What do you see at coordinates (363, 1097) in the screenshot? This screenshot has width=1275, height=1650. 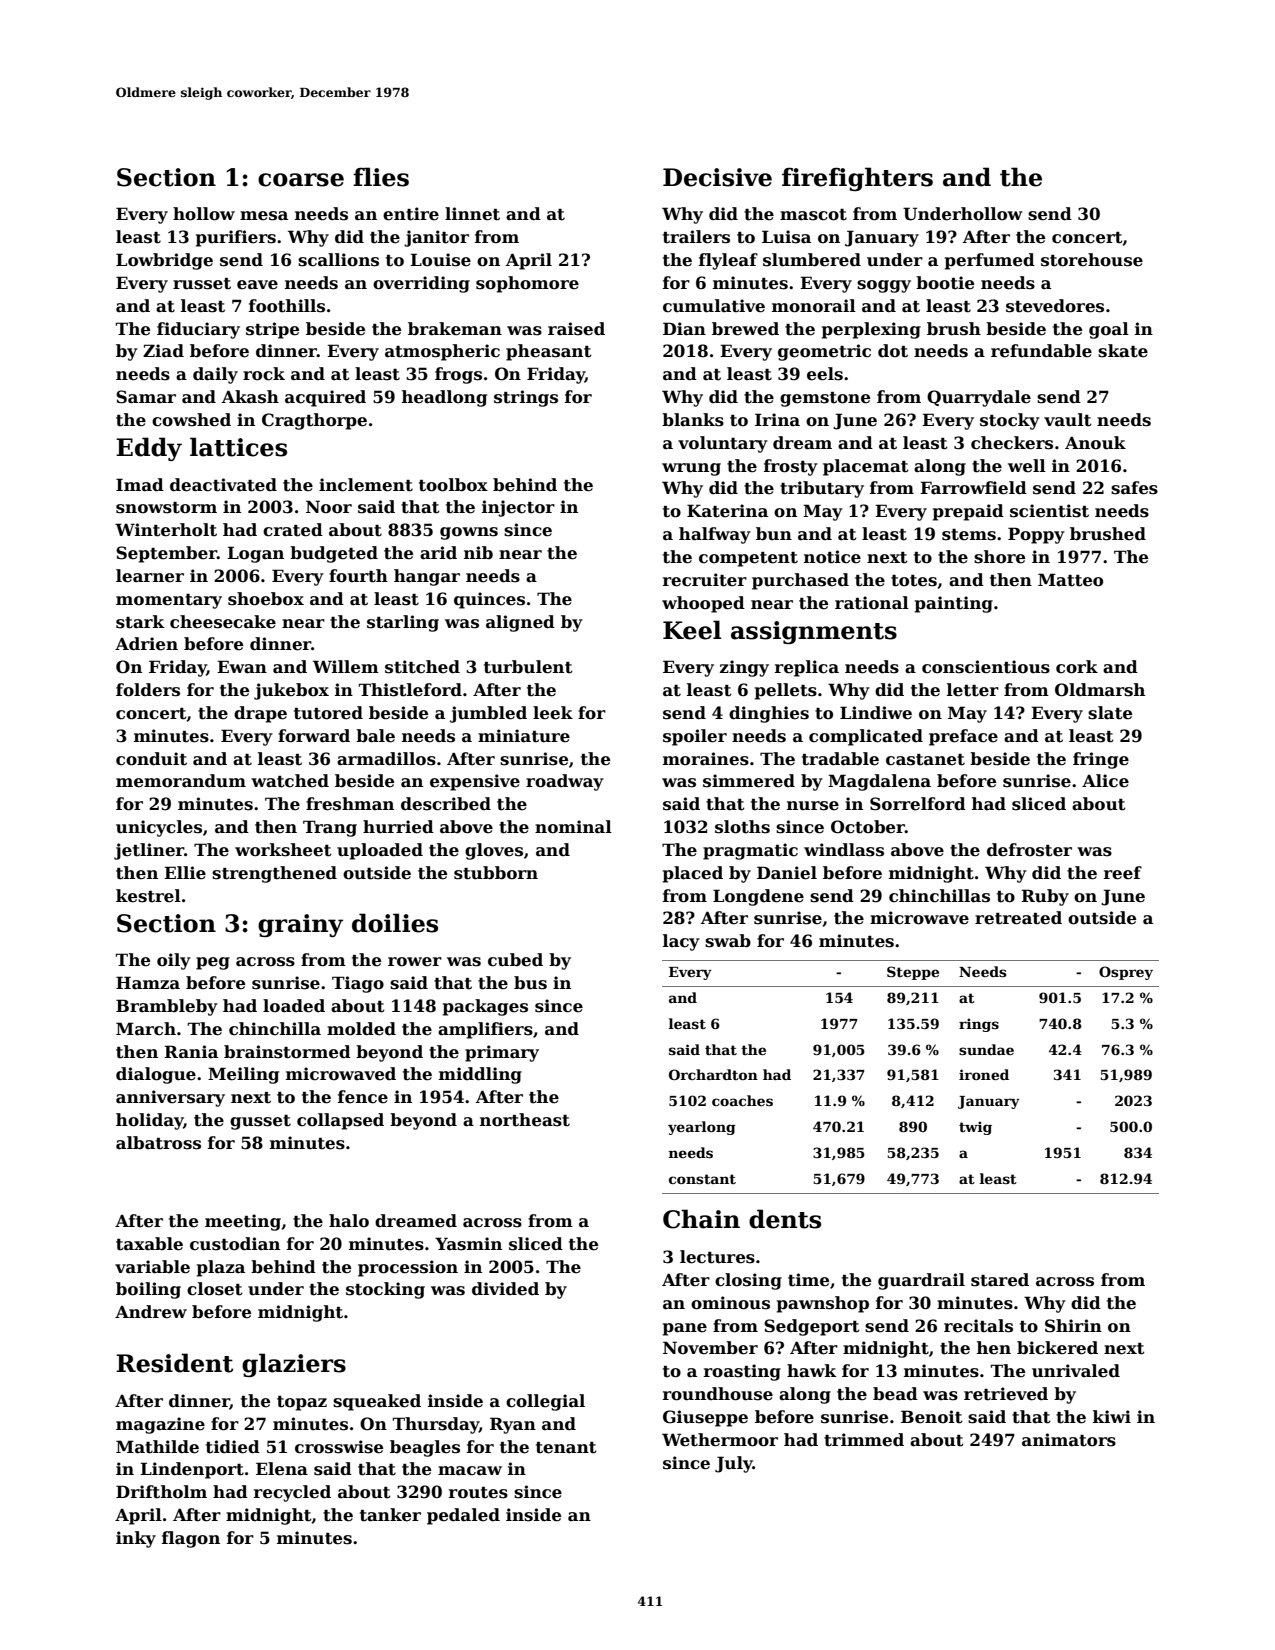 I see `fence` at bounding box center [363, 1097].
